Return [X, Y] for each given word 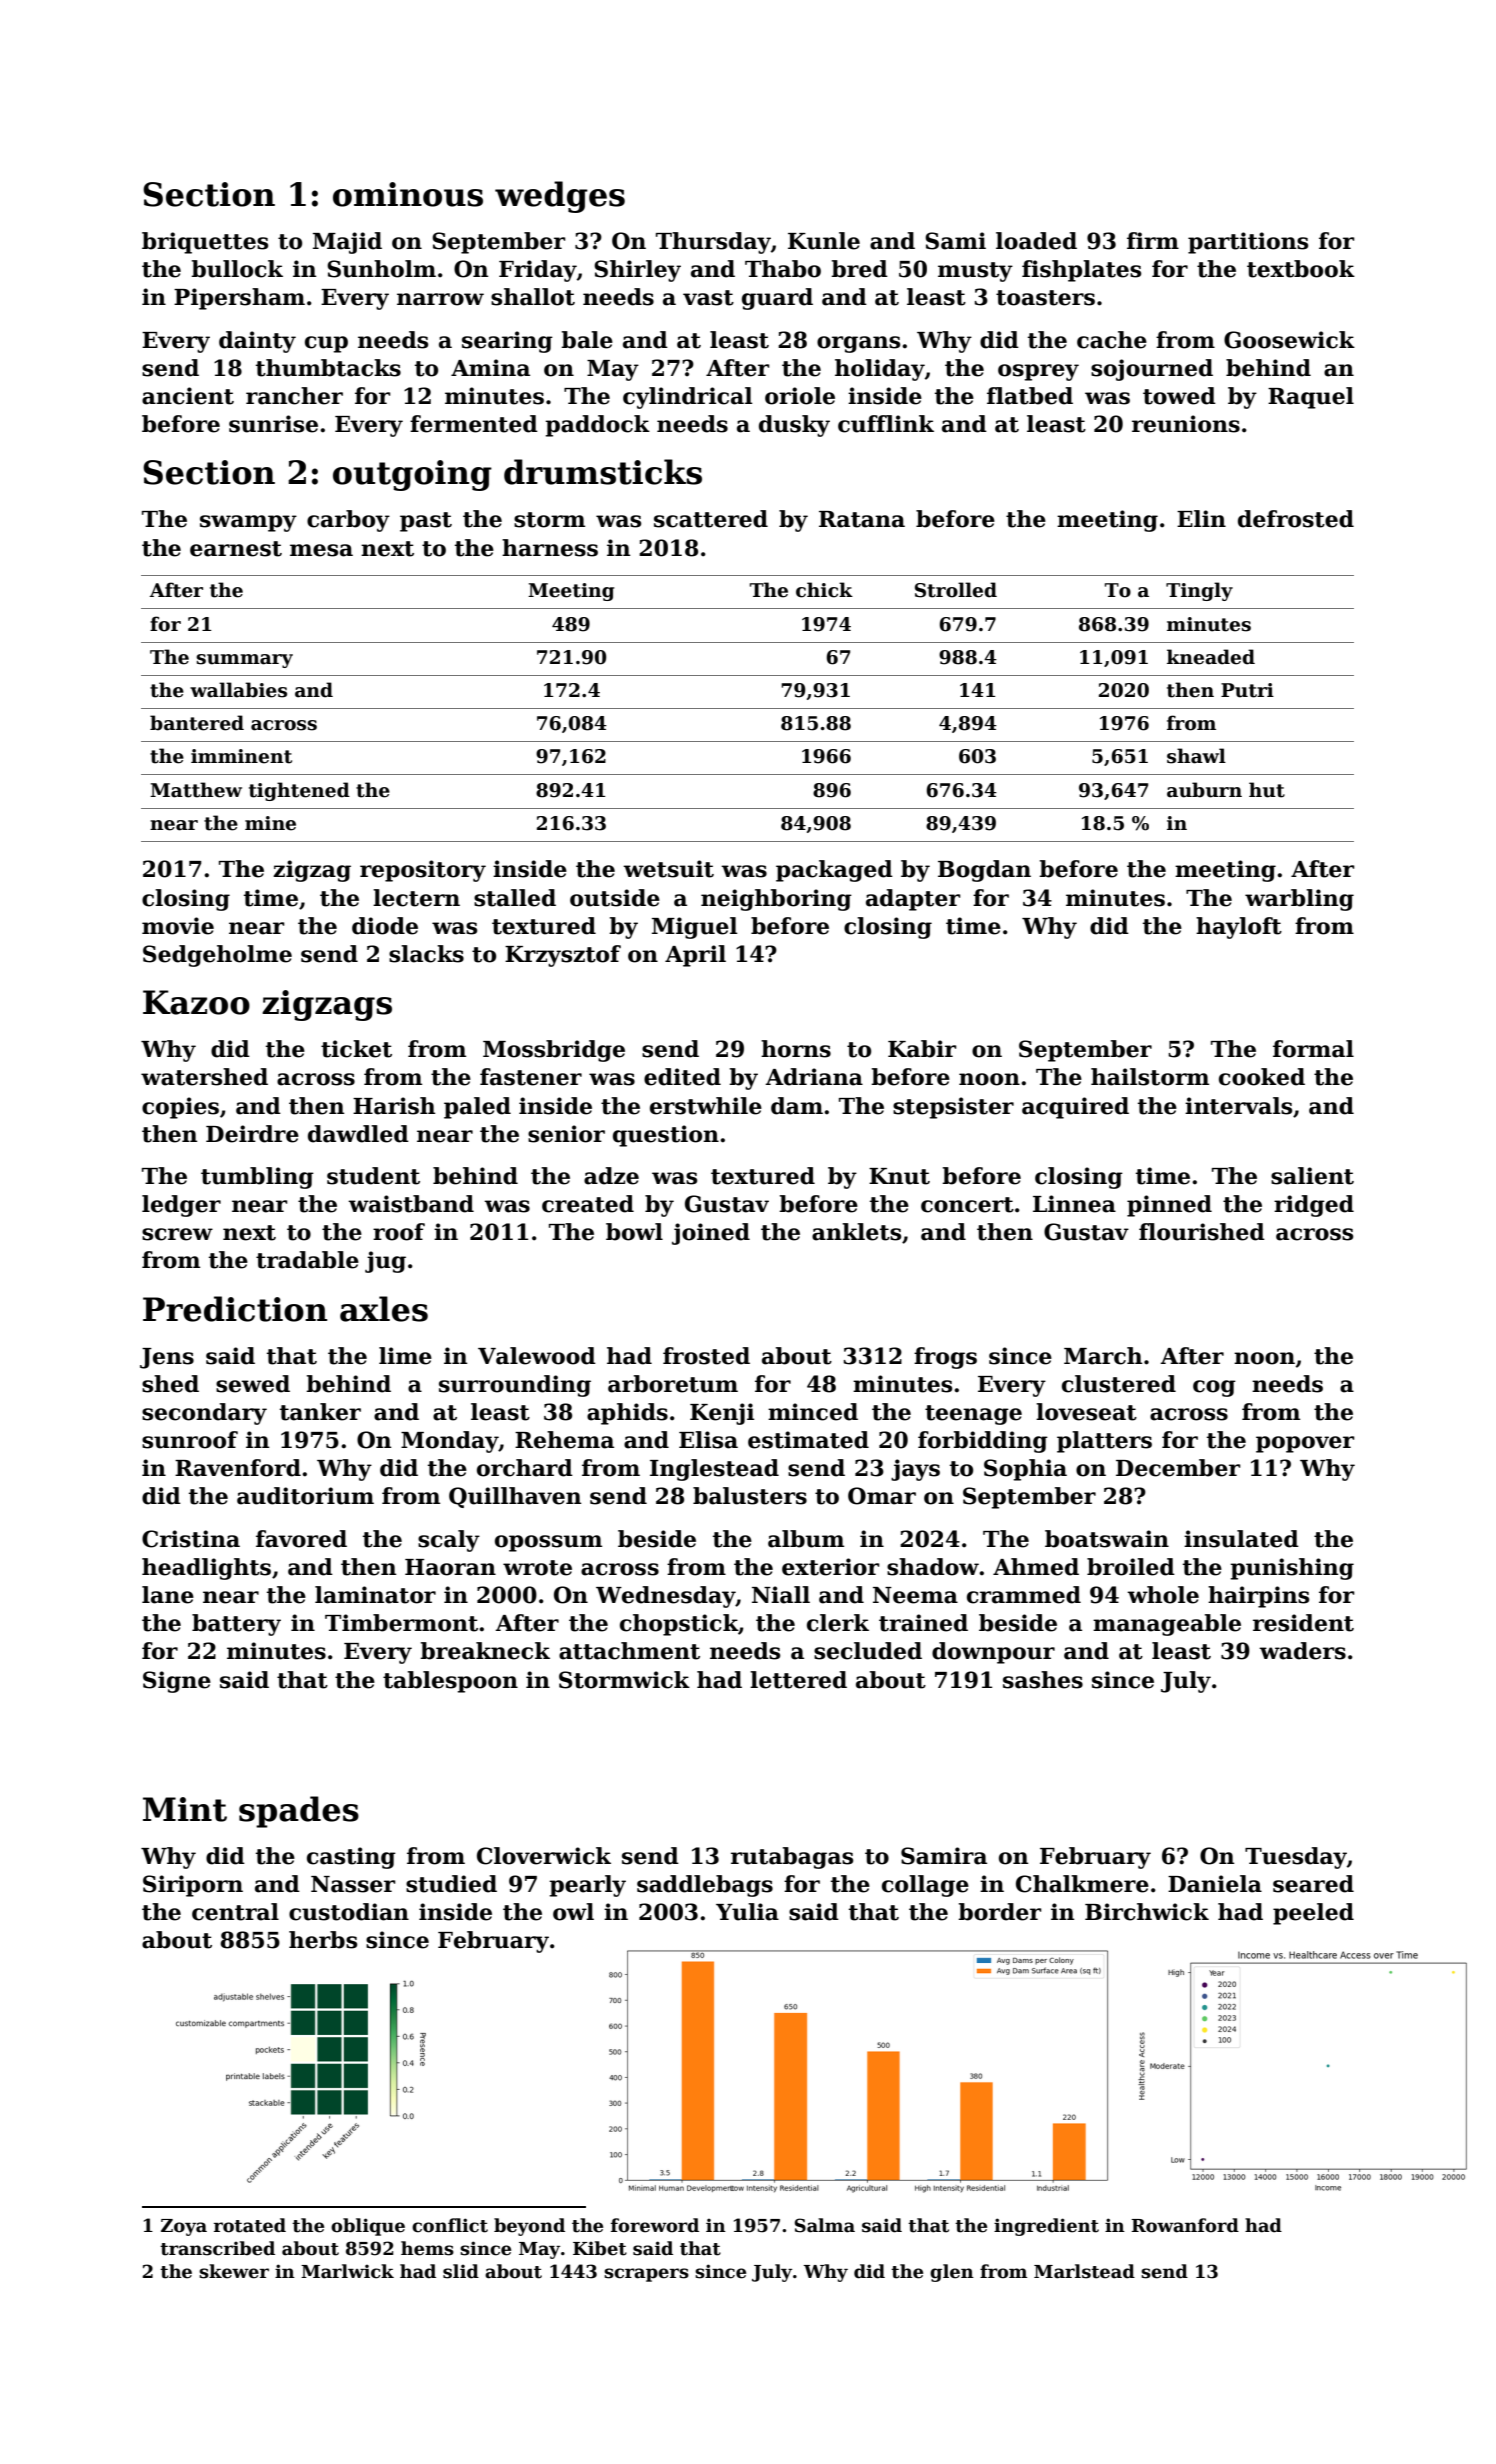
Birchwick [1147, 1912]
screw [177, 1234]
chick [824, 590]
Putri [1247, 690]
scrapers [646, 2275]
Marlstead [1084, 2271]
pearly [587, 1886]
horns [796, 1049]
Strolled [956, 590]
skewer [234, 2271]
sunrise [273, 424]
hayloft [1239, 928]
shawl [1196, 756]
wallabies [238, 690]
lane [168, 1595]
